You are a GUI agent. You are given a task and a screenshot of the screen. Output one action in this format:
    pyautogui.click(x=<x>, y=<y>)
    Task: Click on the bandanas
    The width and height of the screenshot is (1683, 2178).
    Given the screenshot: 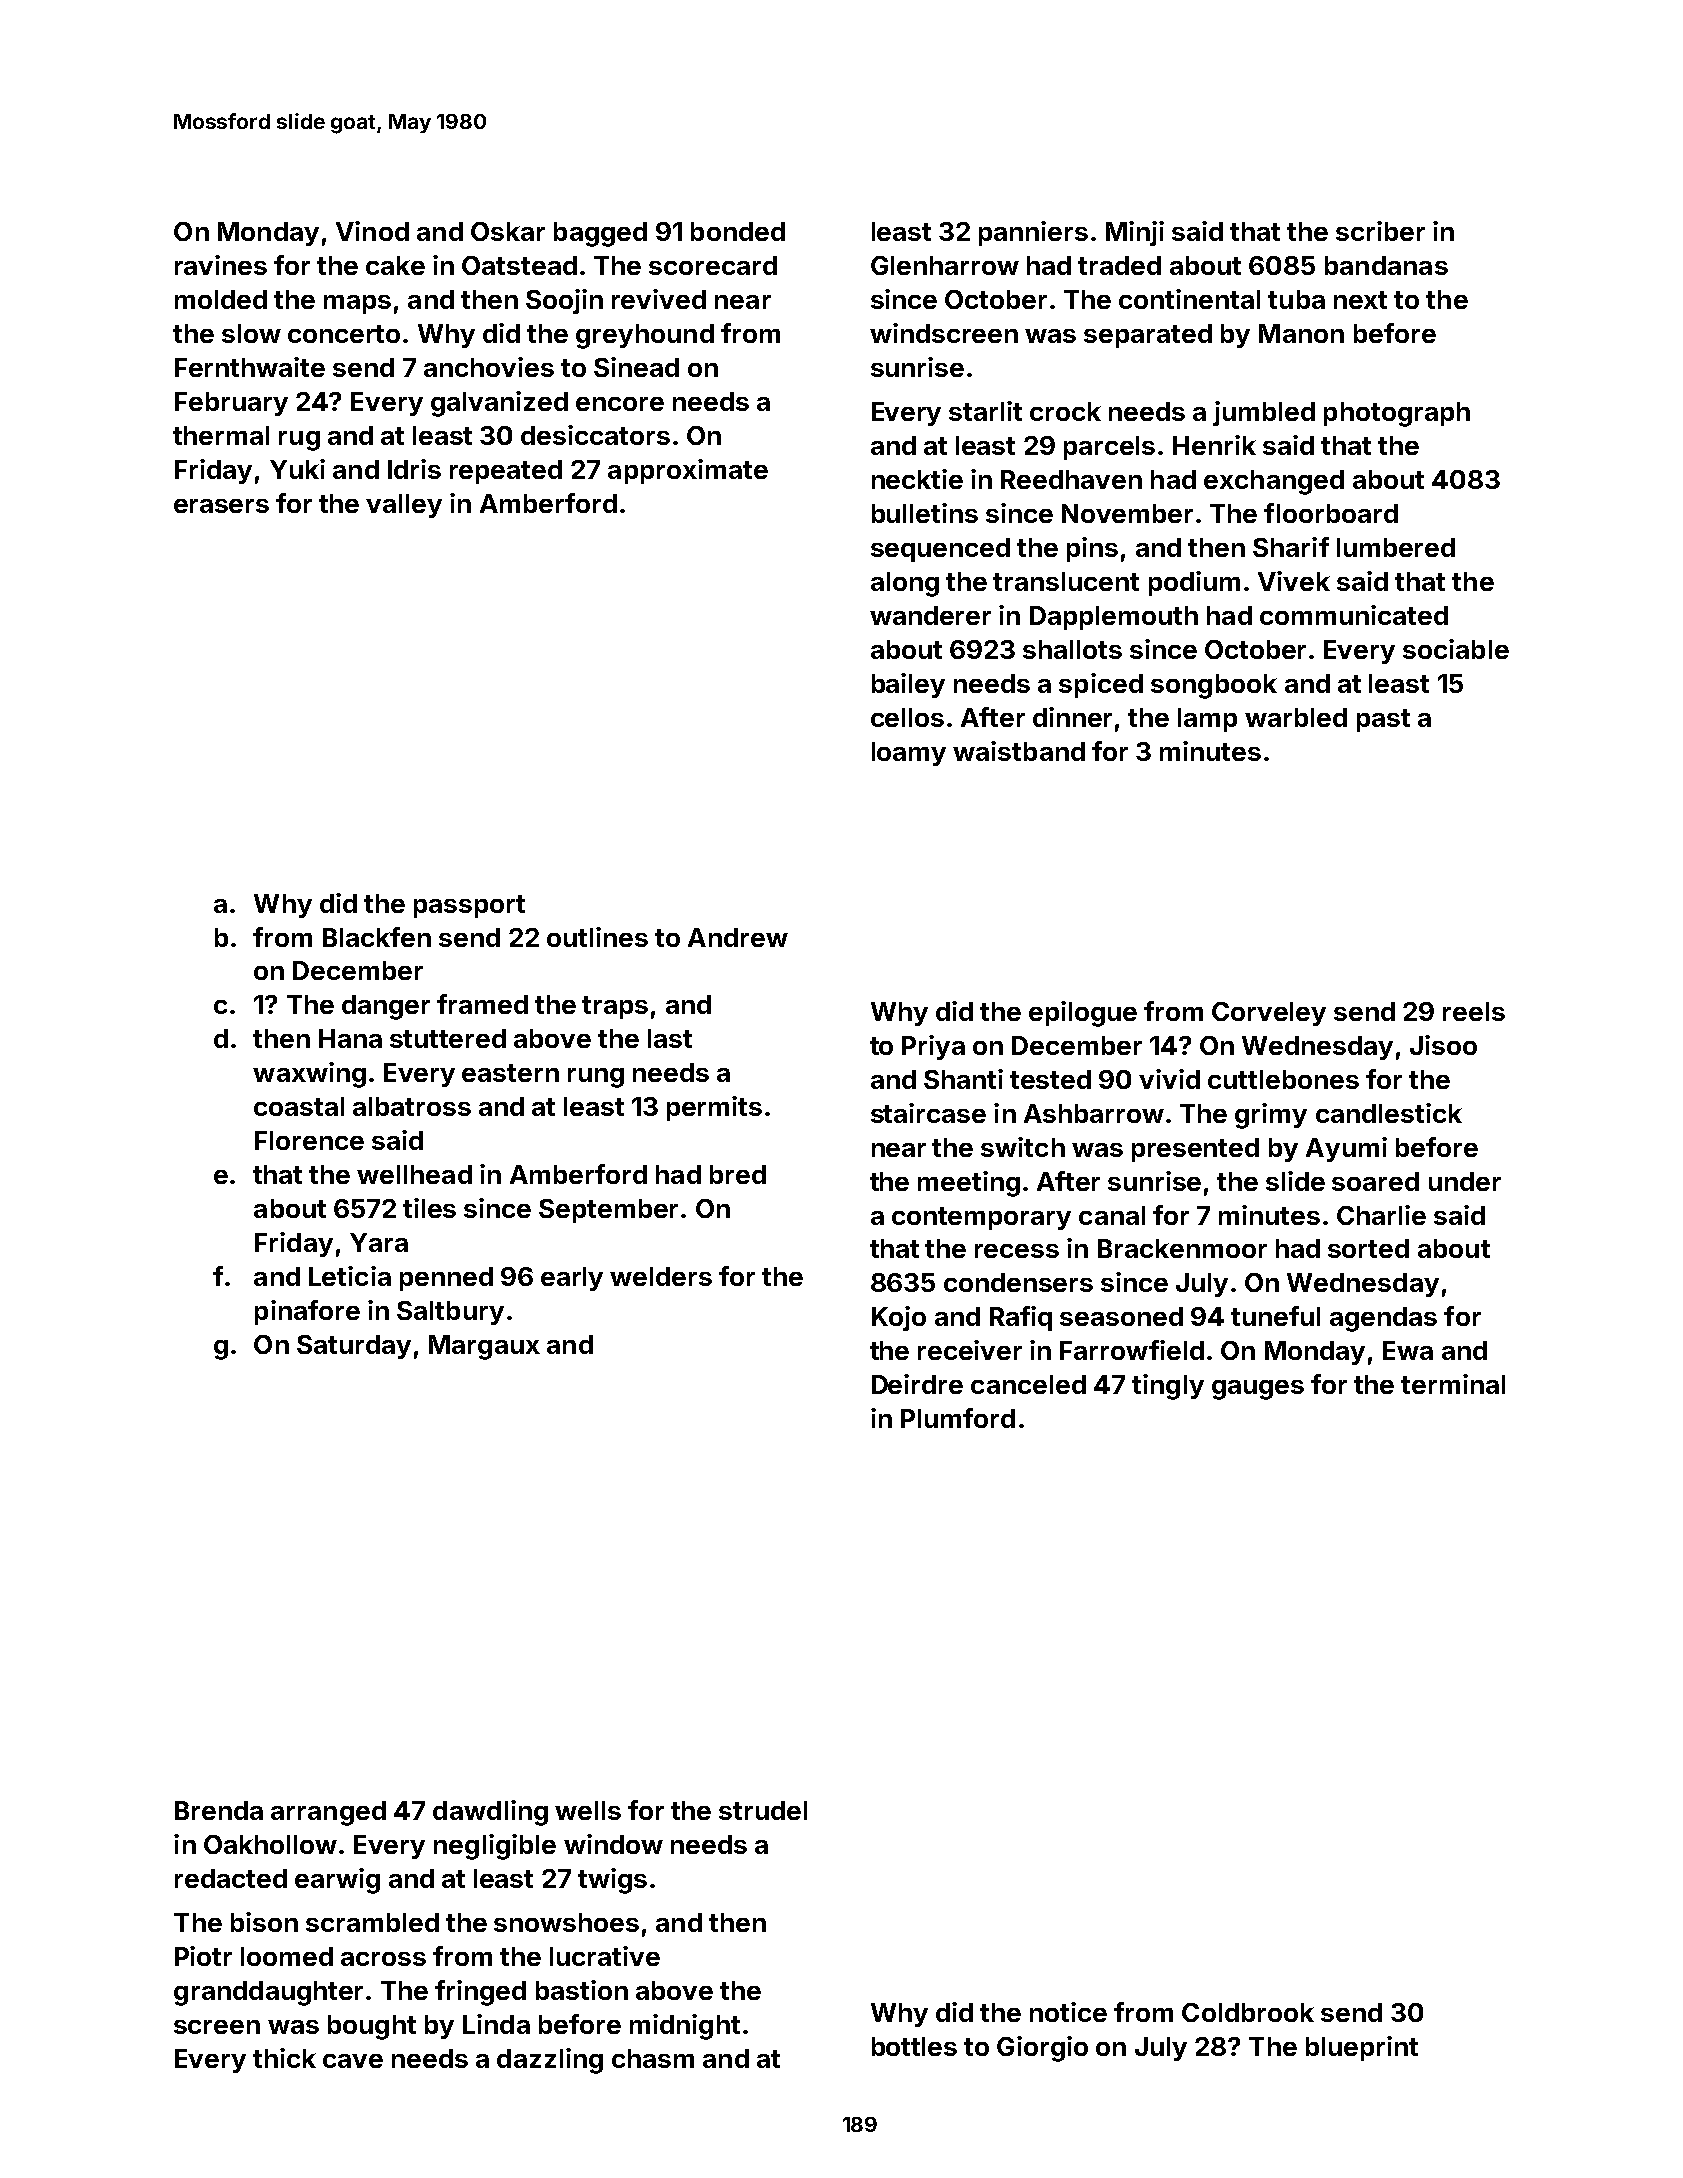 What is the action you would take?
    pyautogui.click(x=1386, y=265)
